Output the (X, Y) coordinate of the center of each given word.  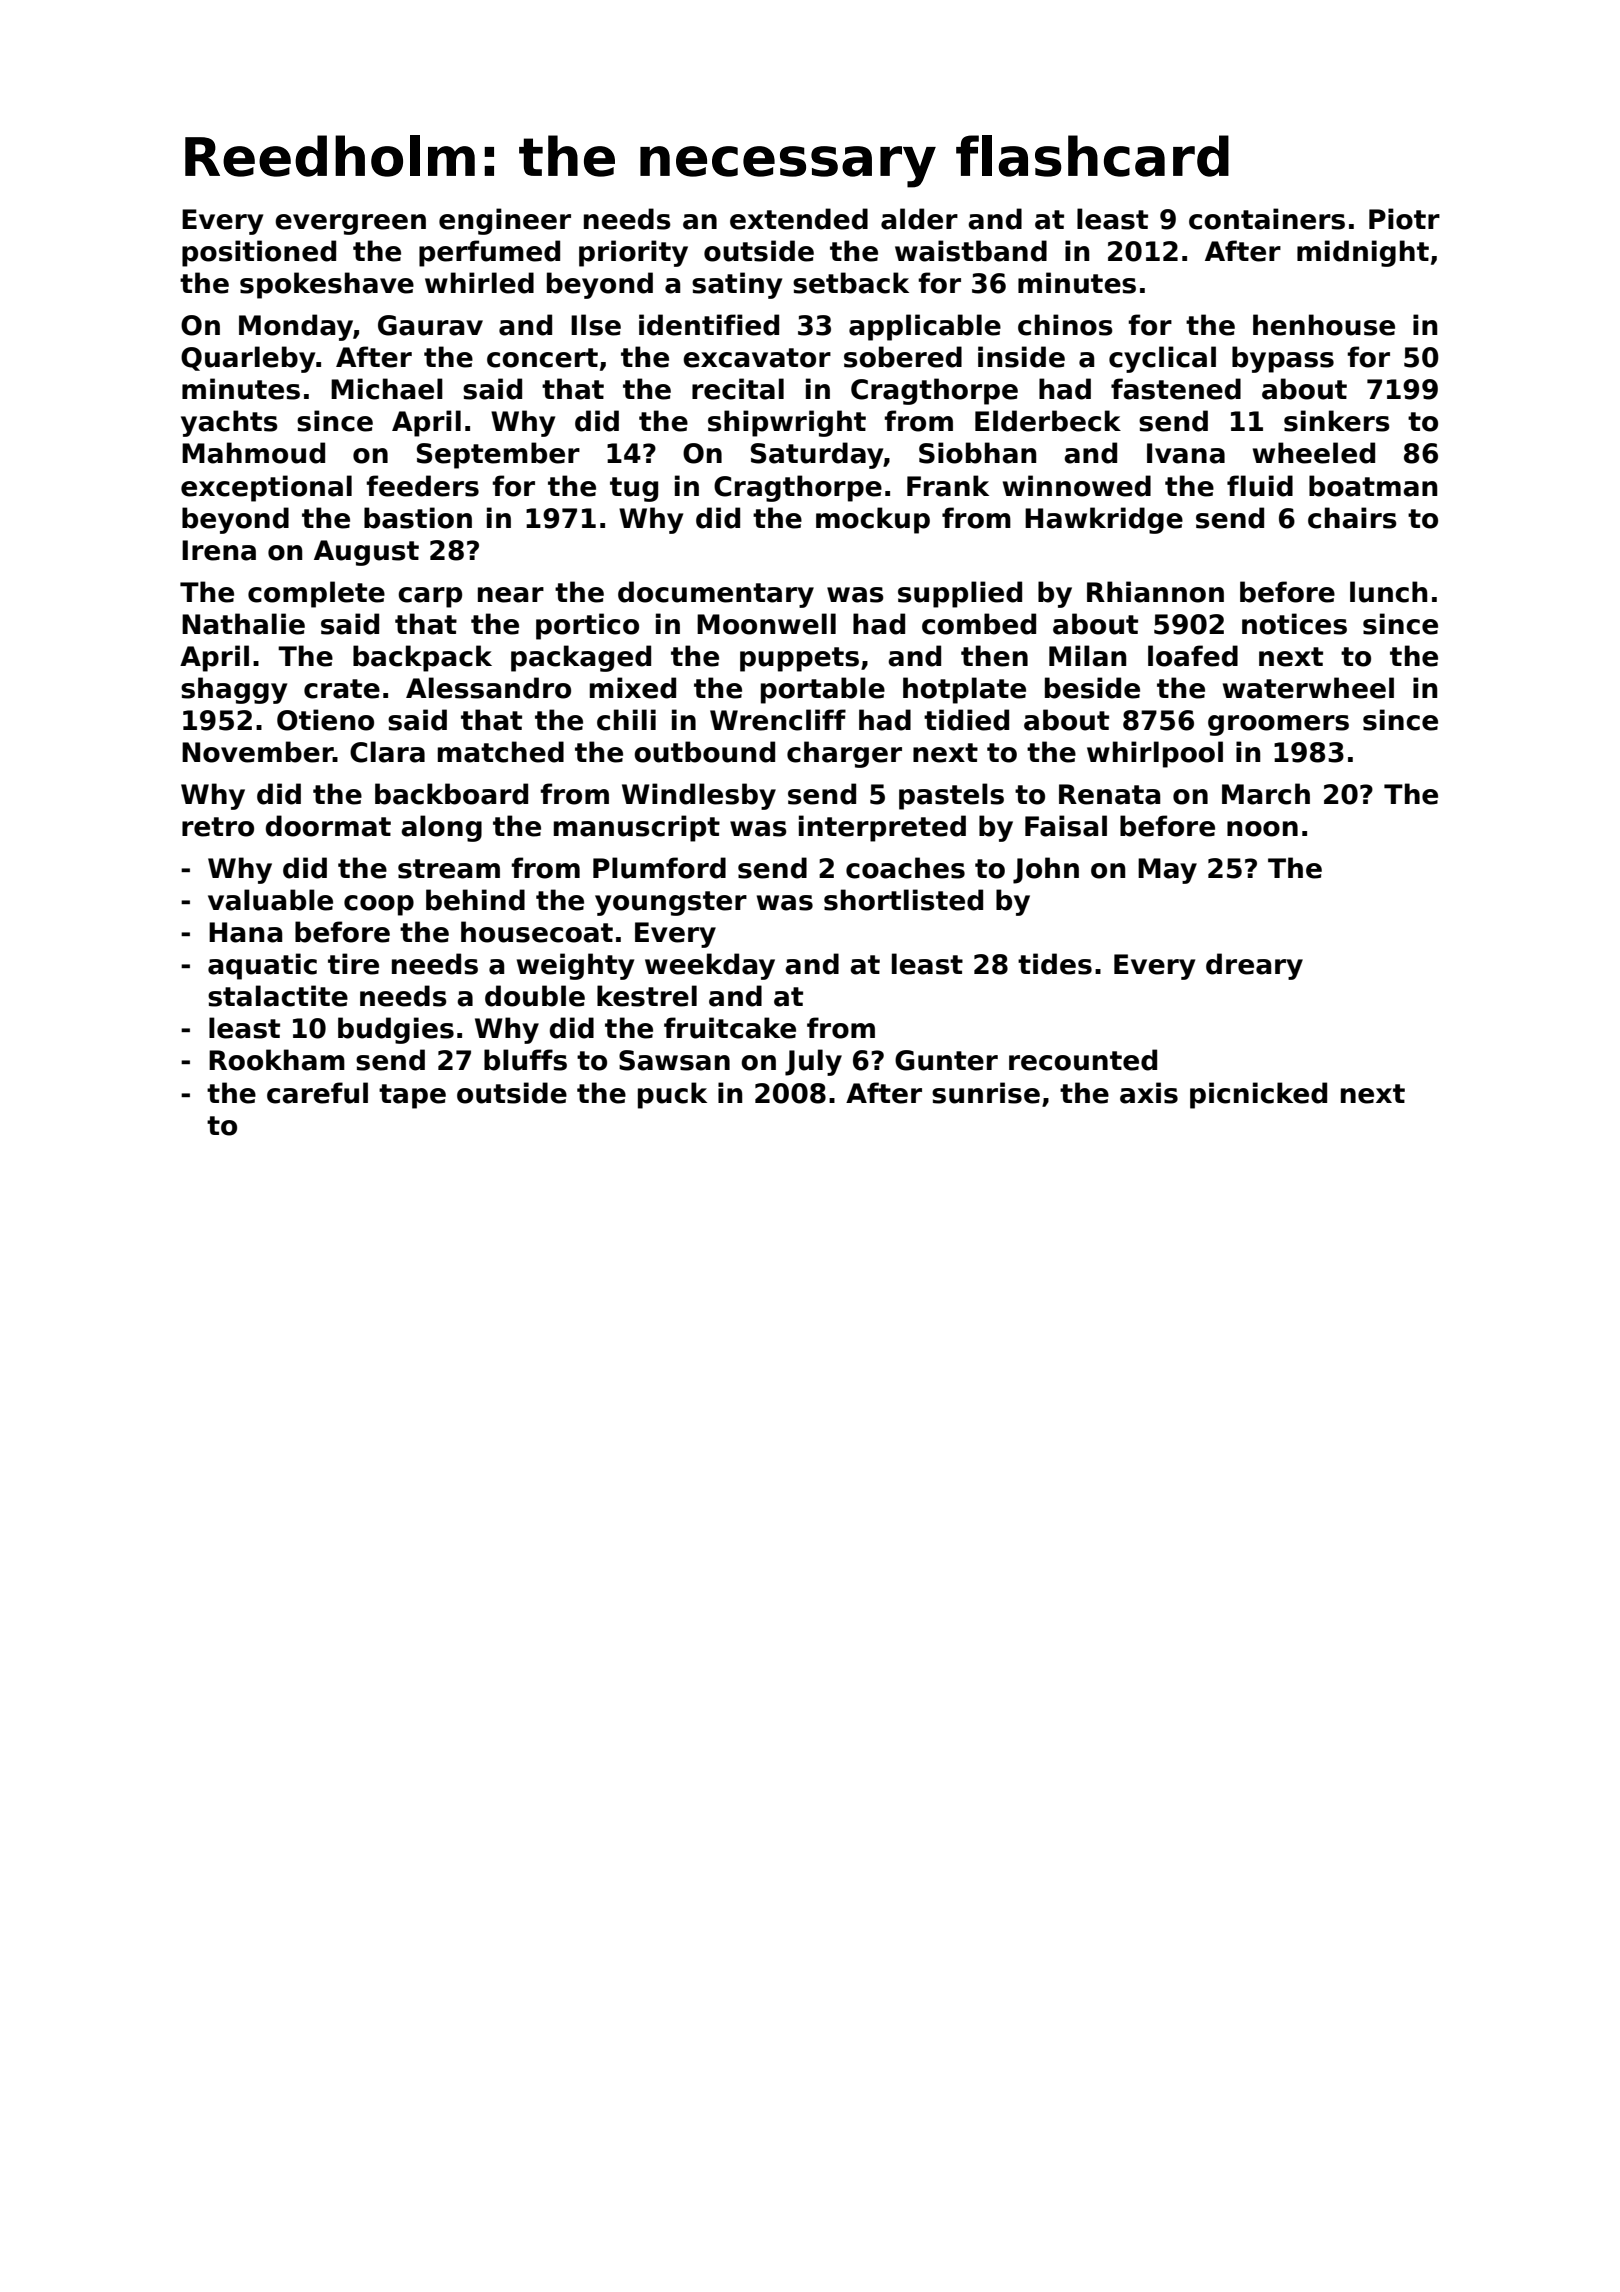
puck (672, 1095)
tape (412, 1096)
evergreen (350, 224)
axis (1149, 1093)
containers (1267, 219)
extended (799, 219)
